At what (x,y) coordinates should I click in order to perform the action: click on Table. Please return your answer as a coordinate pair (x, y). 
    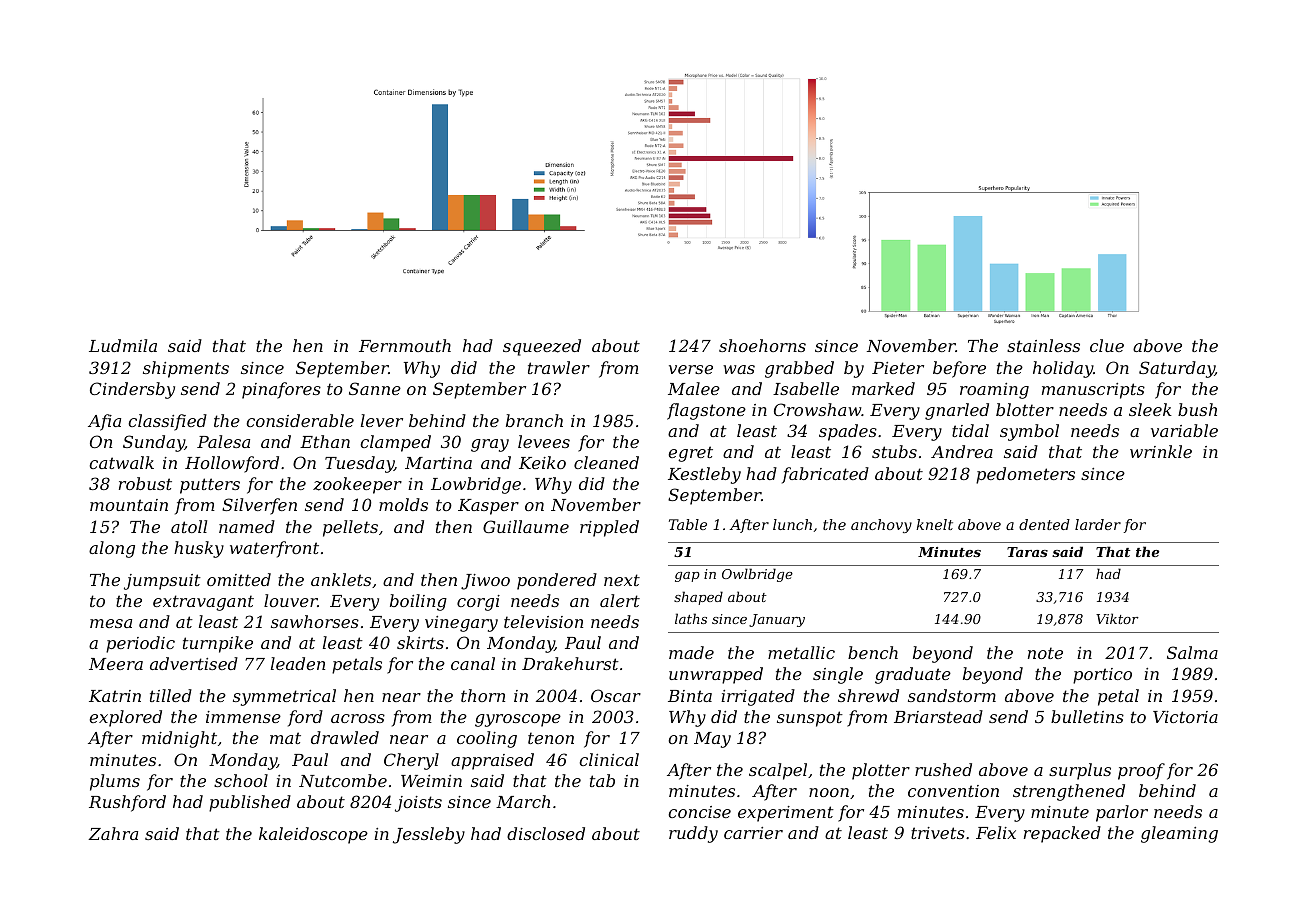
    Looking at the image, I should click on (688, 524).
